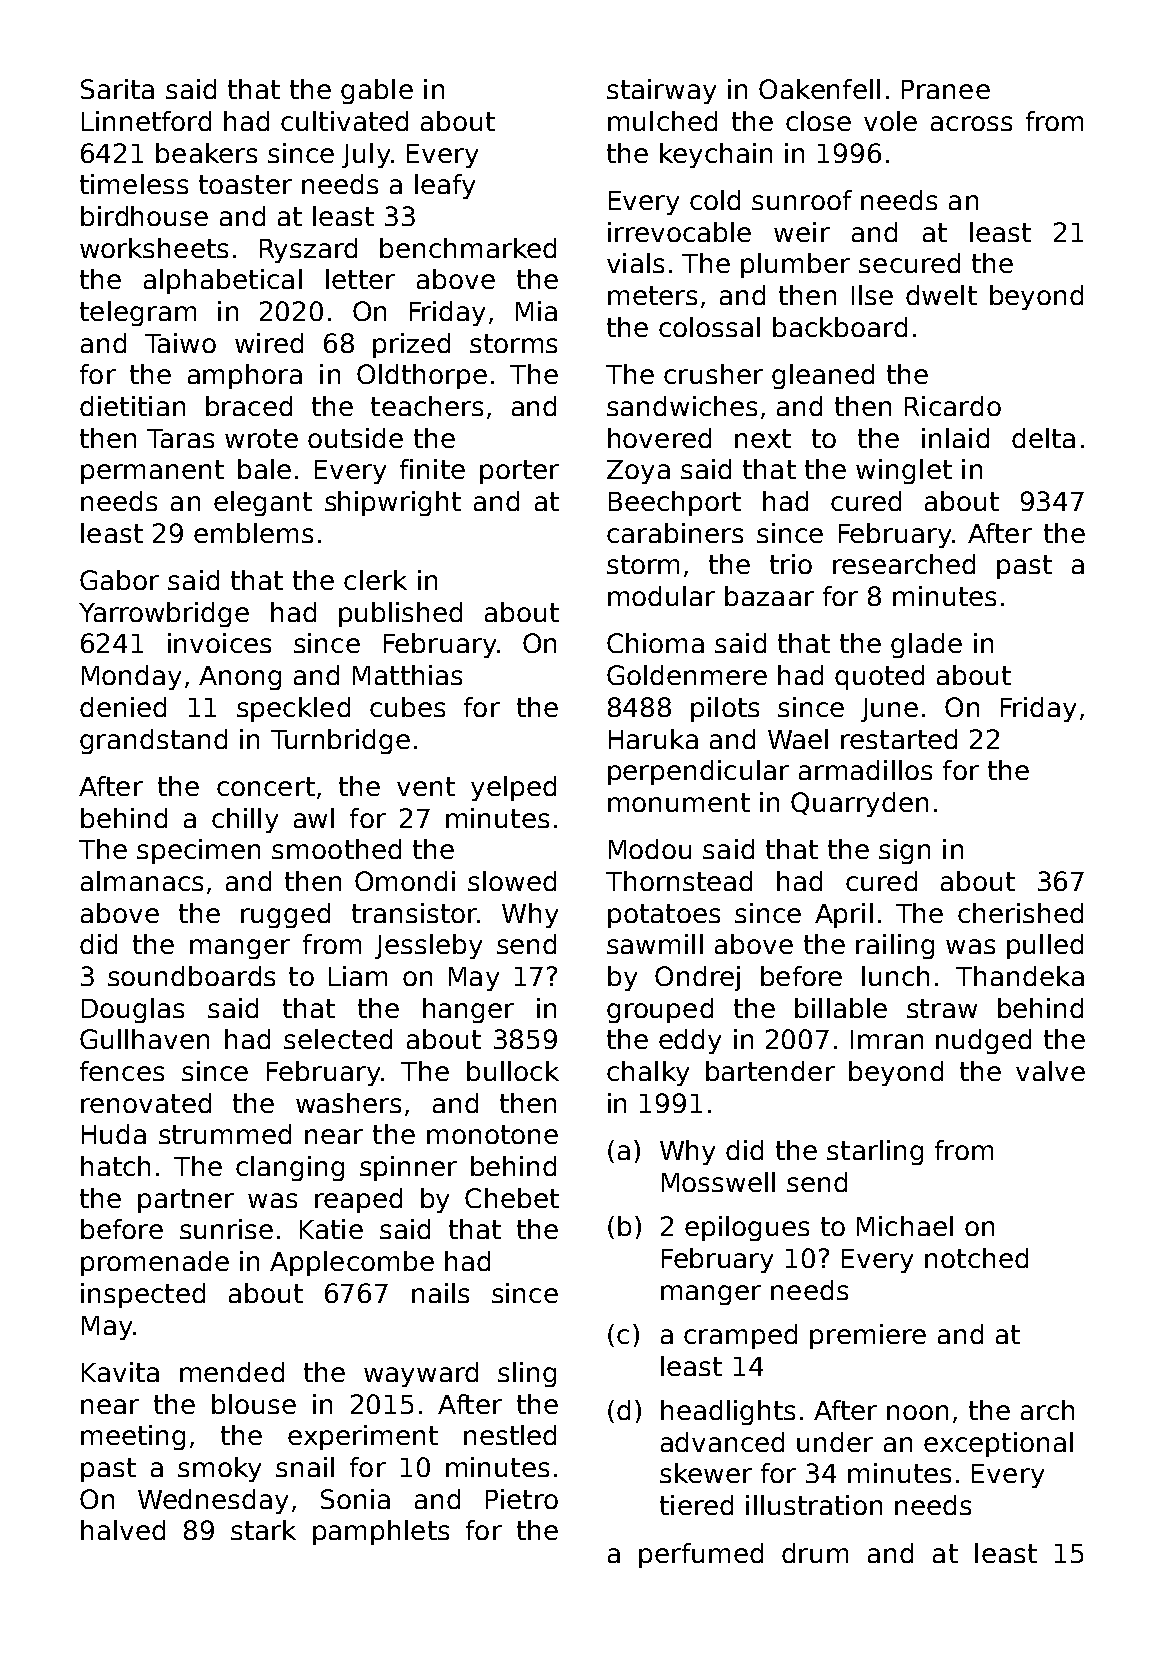 This document has width=1165, height=1654. Describe the element at coordinates (971, 123) in the document. I see `across` at that location.
